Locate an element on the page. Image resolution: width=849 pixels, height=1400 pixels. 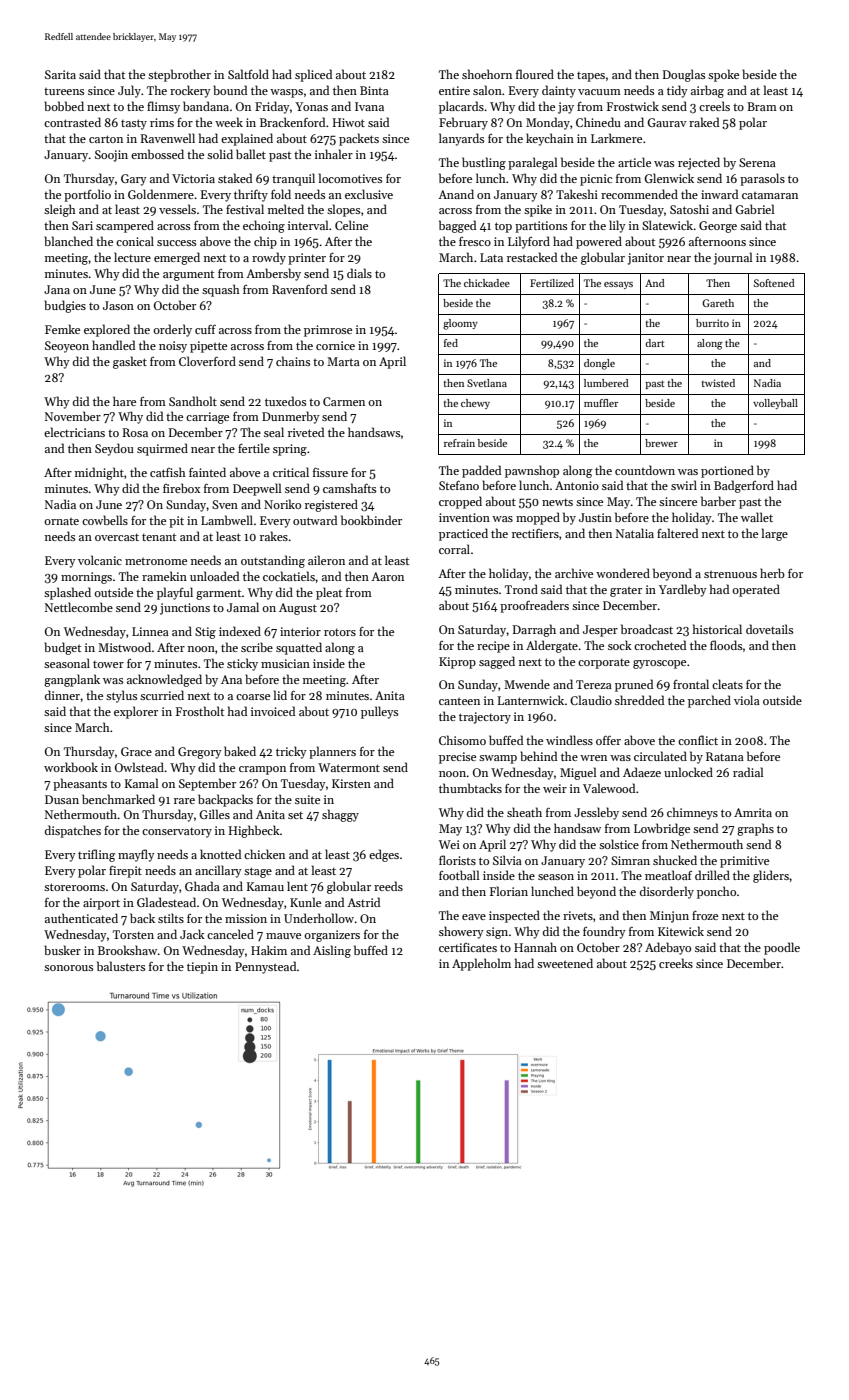
Valewood is located at coordinates (609, 788).
